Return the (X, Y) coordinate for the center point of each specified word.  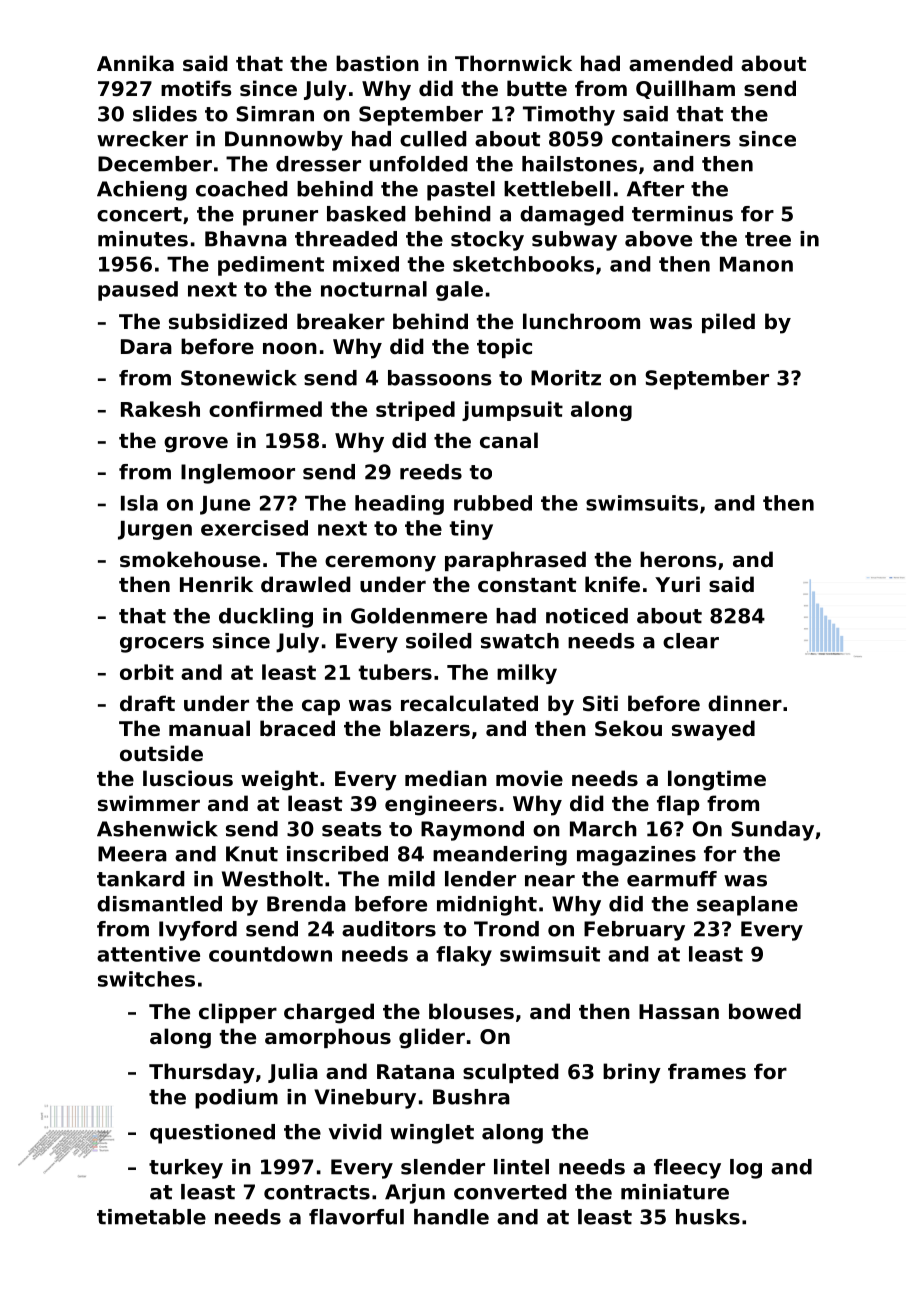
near (550, 881)
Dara (146, 347)
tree (768, 239)
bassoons (439, 378)
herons (678, 559)
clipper (238, 1013)
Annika (135, 63)
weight (279, 780)
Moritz (566, 378)
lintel (521, 1167)
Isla (139, 503)
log (746, 1169)
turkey (186, 1169)
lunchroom (581, 321)
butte (537, 88)
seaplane (747, 906)
